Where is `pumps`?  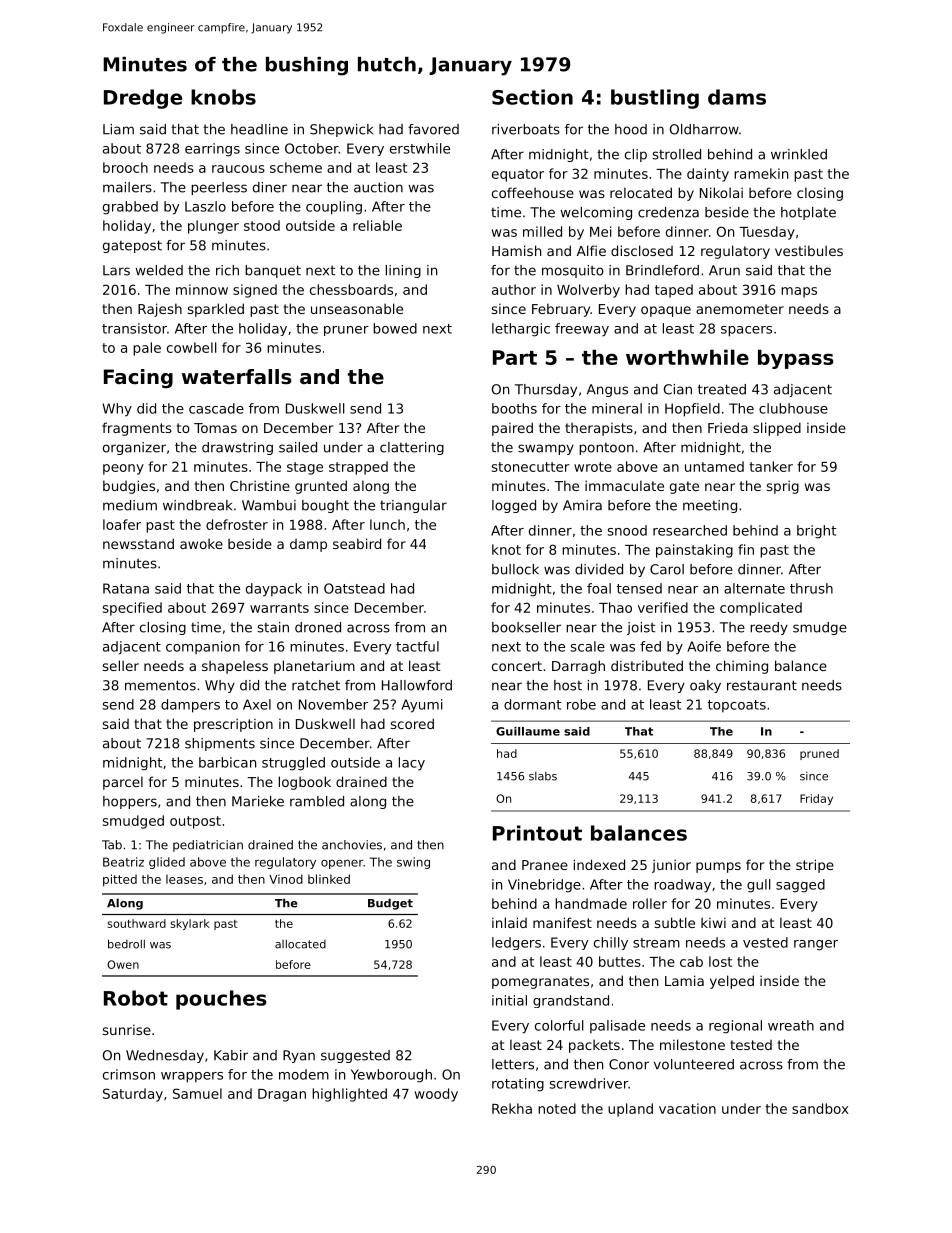 pumps is located at coordinates (718, 867).
